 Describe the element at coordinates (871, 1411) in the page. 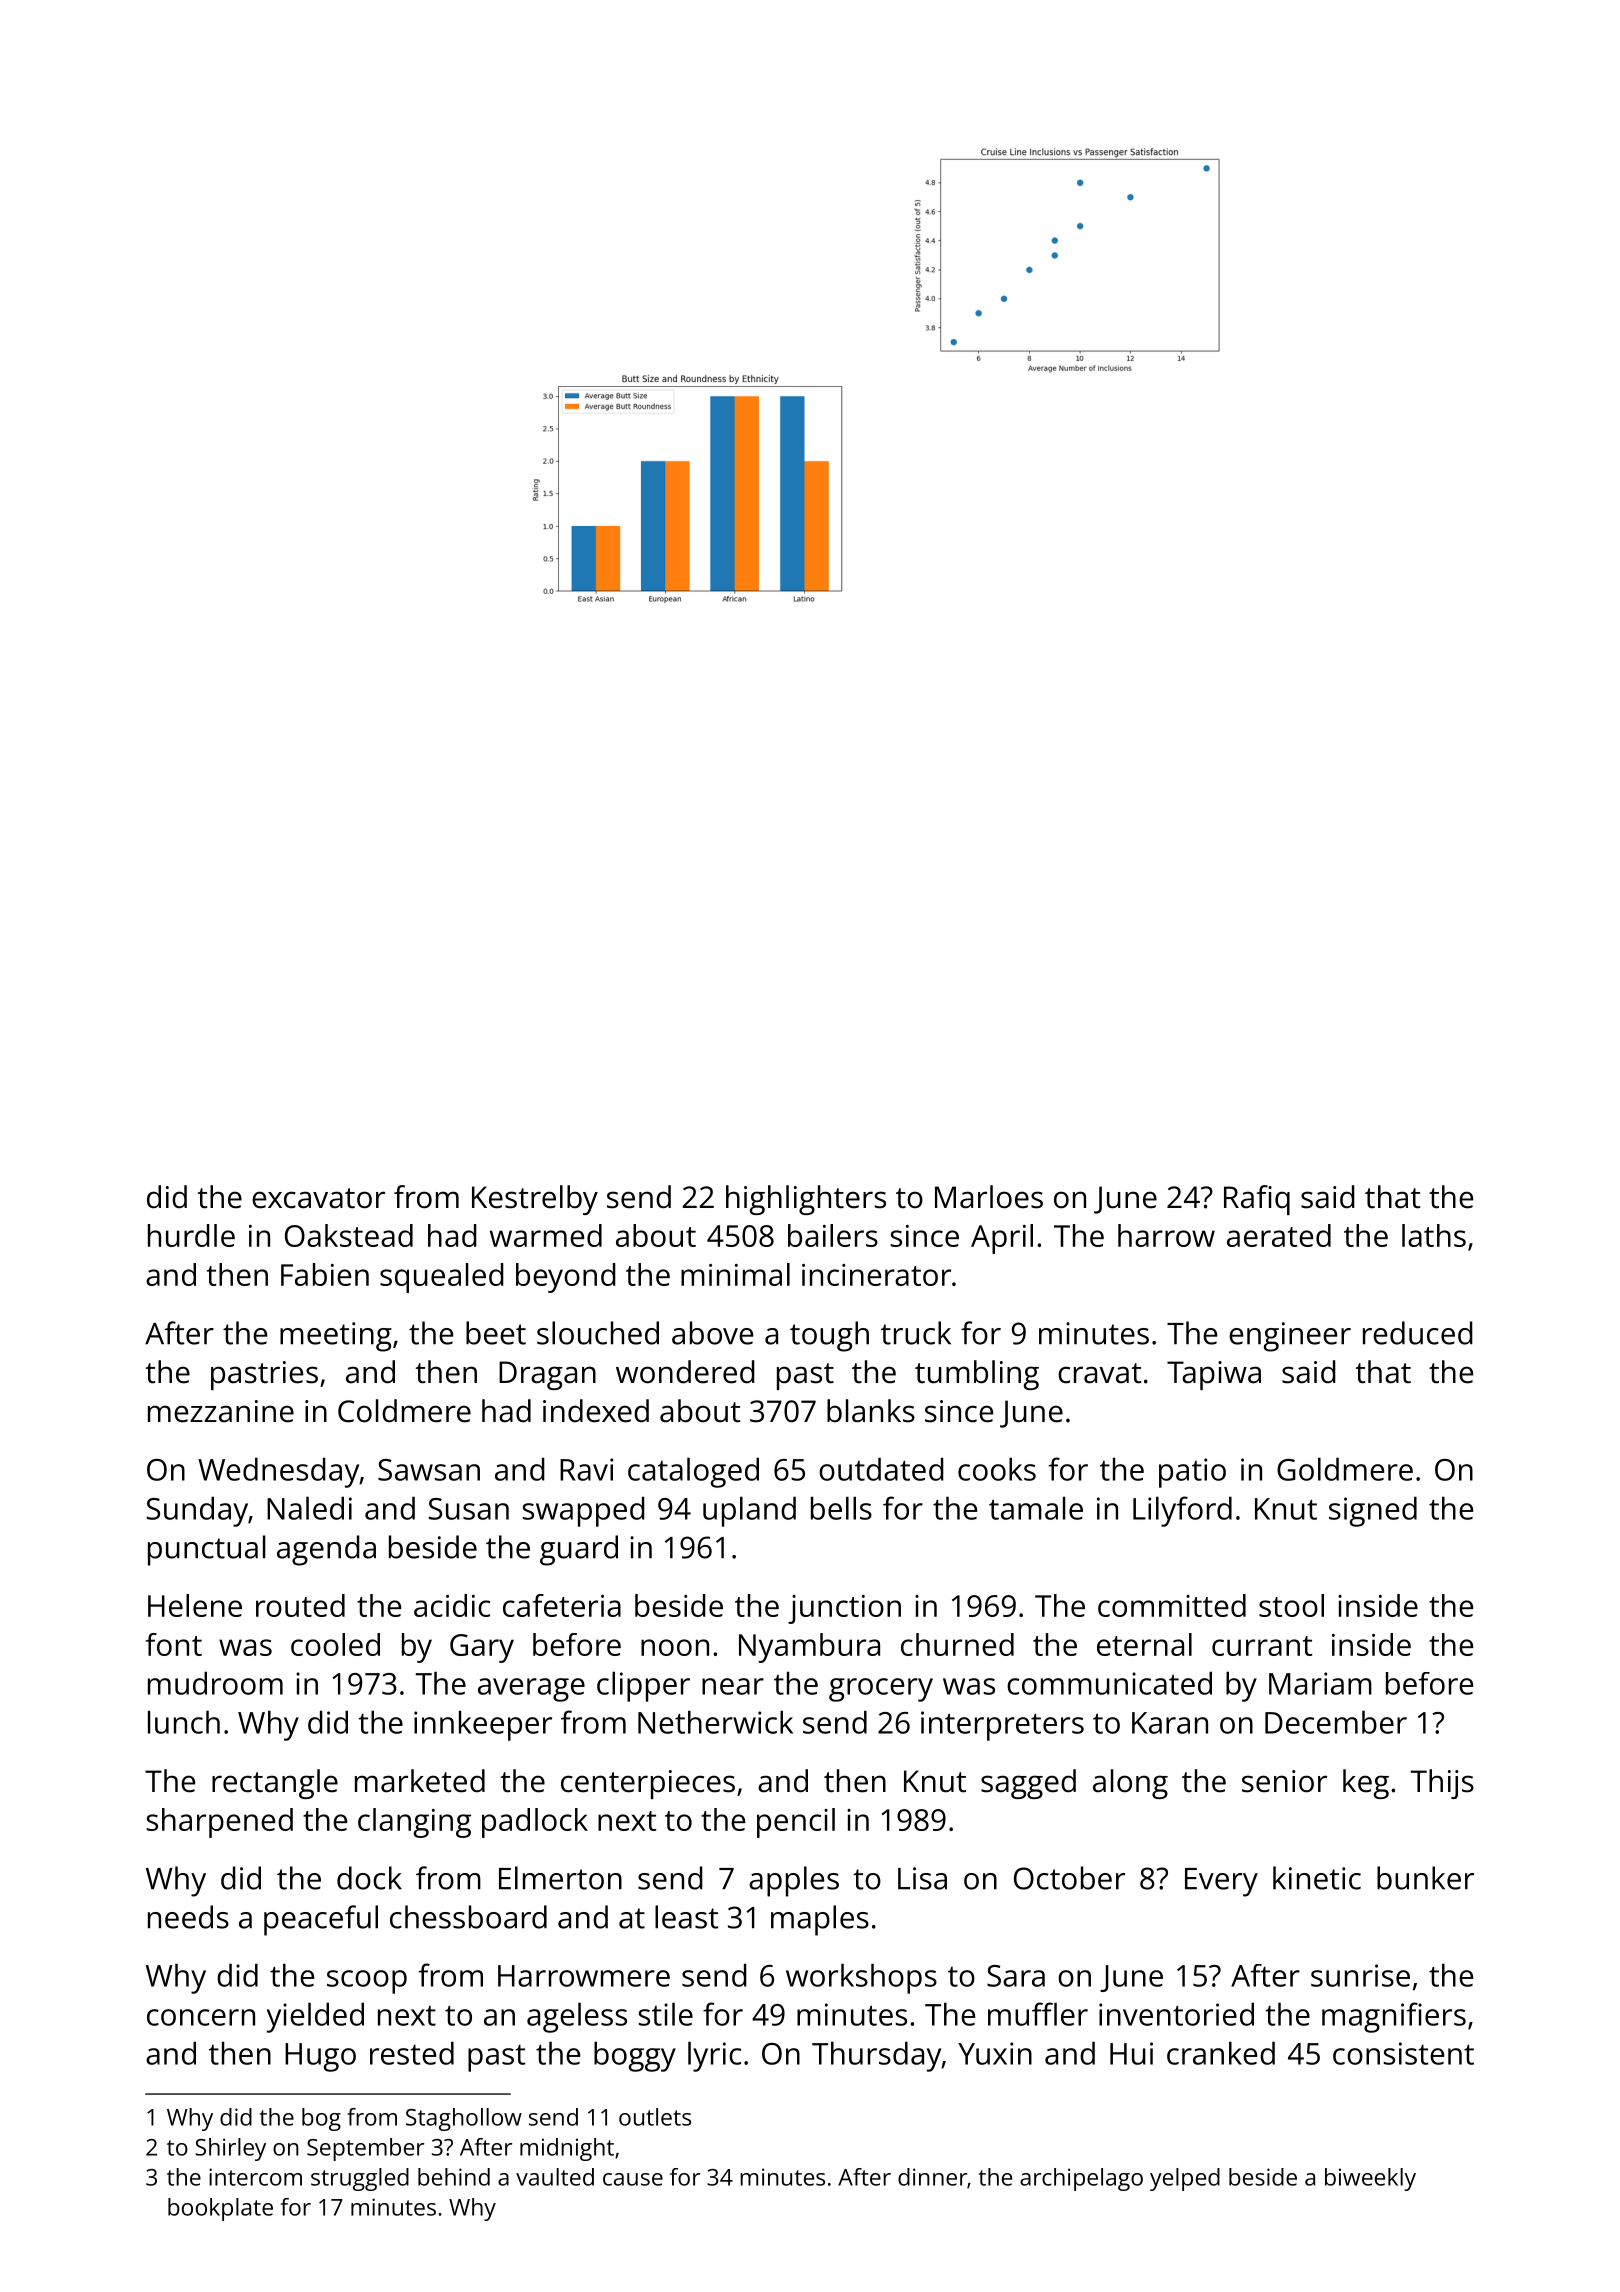

I see `blanks` at that location.
